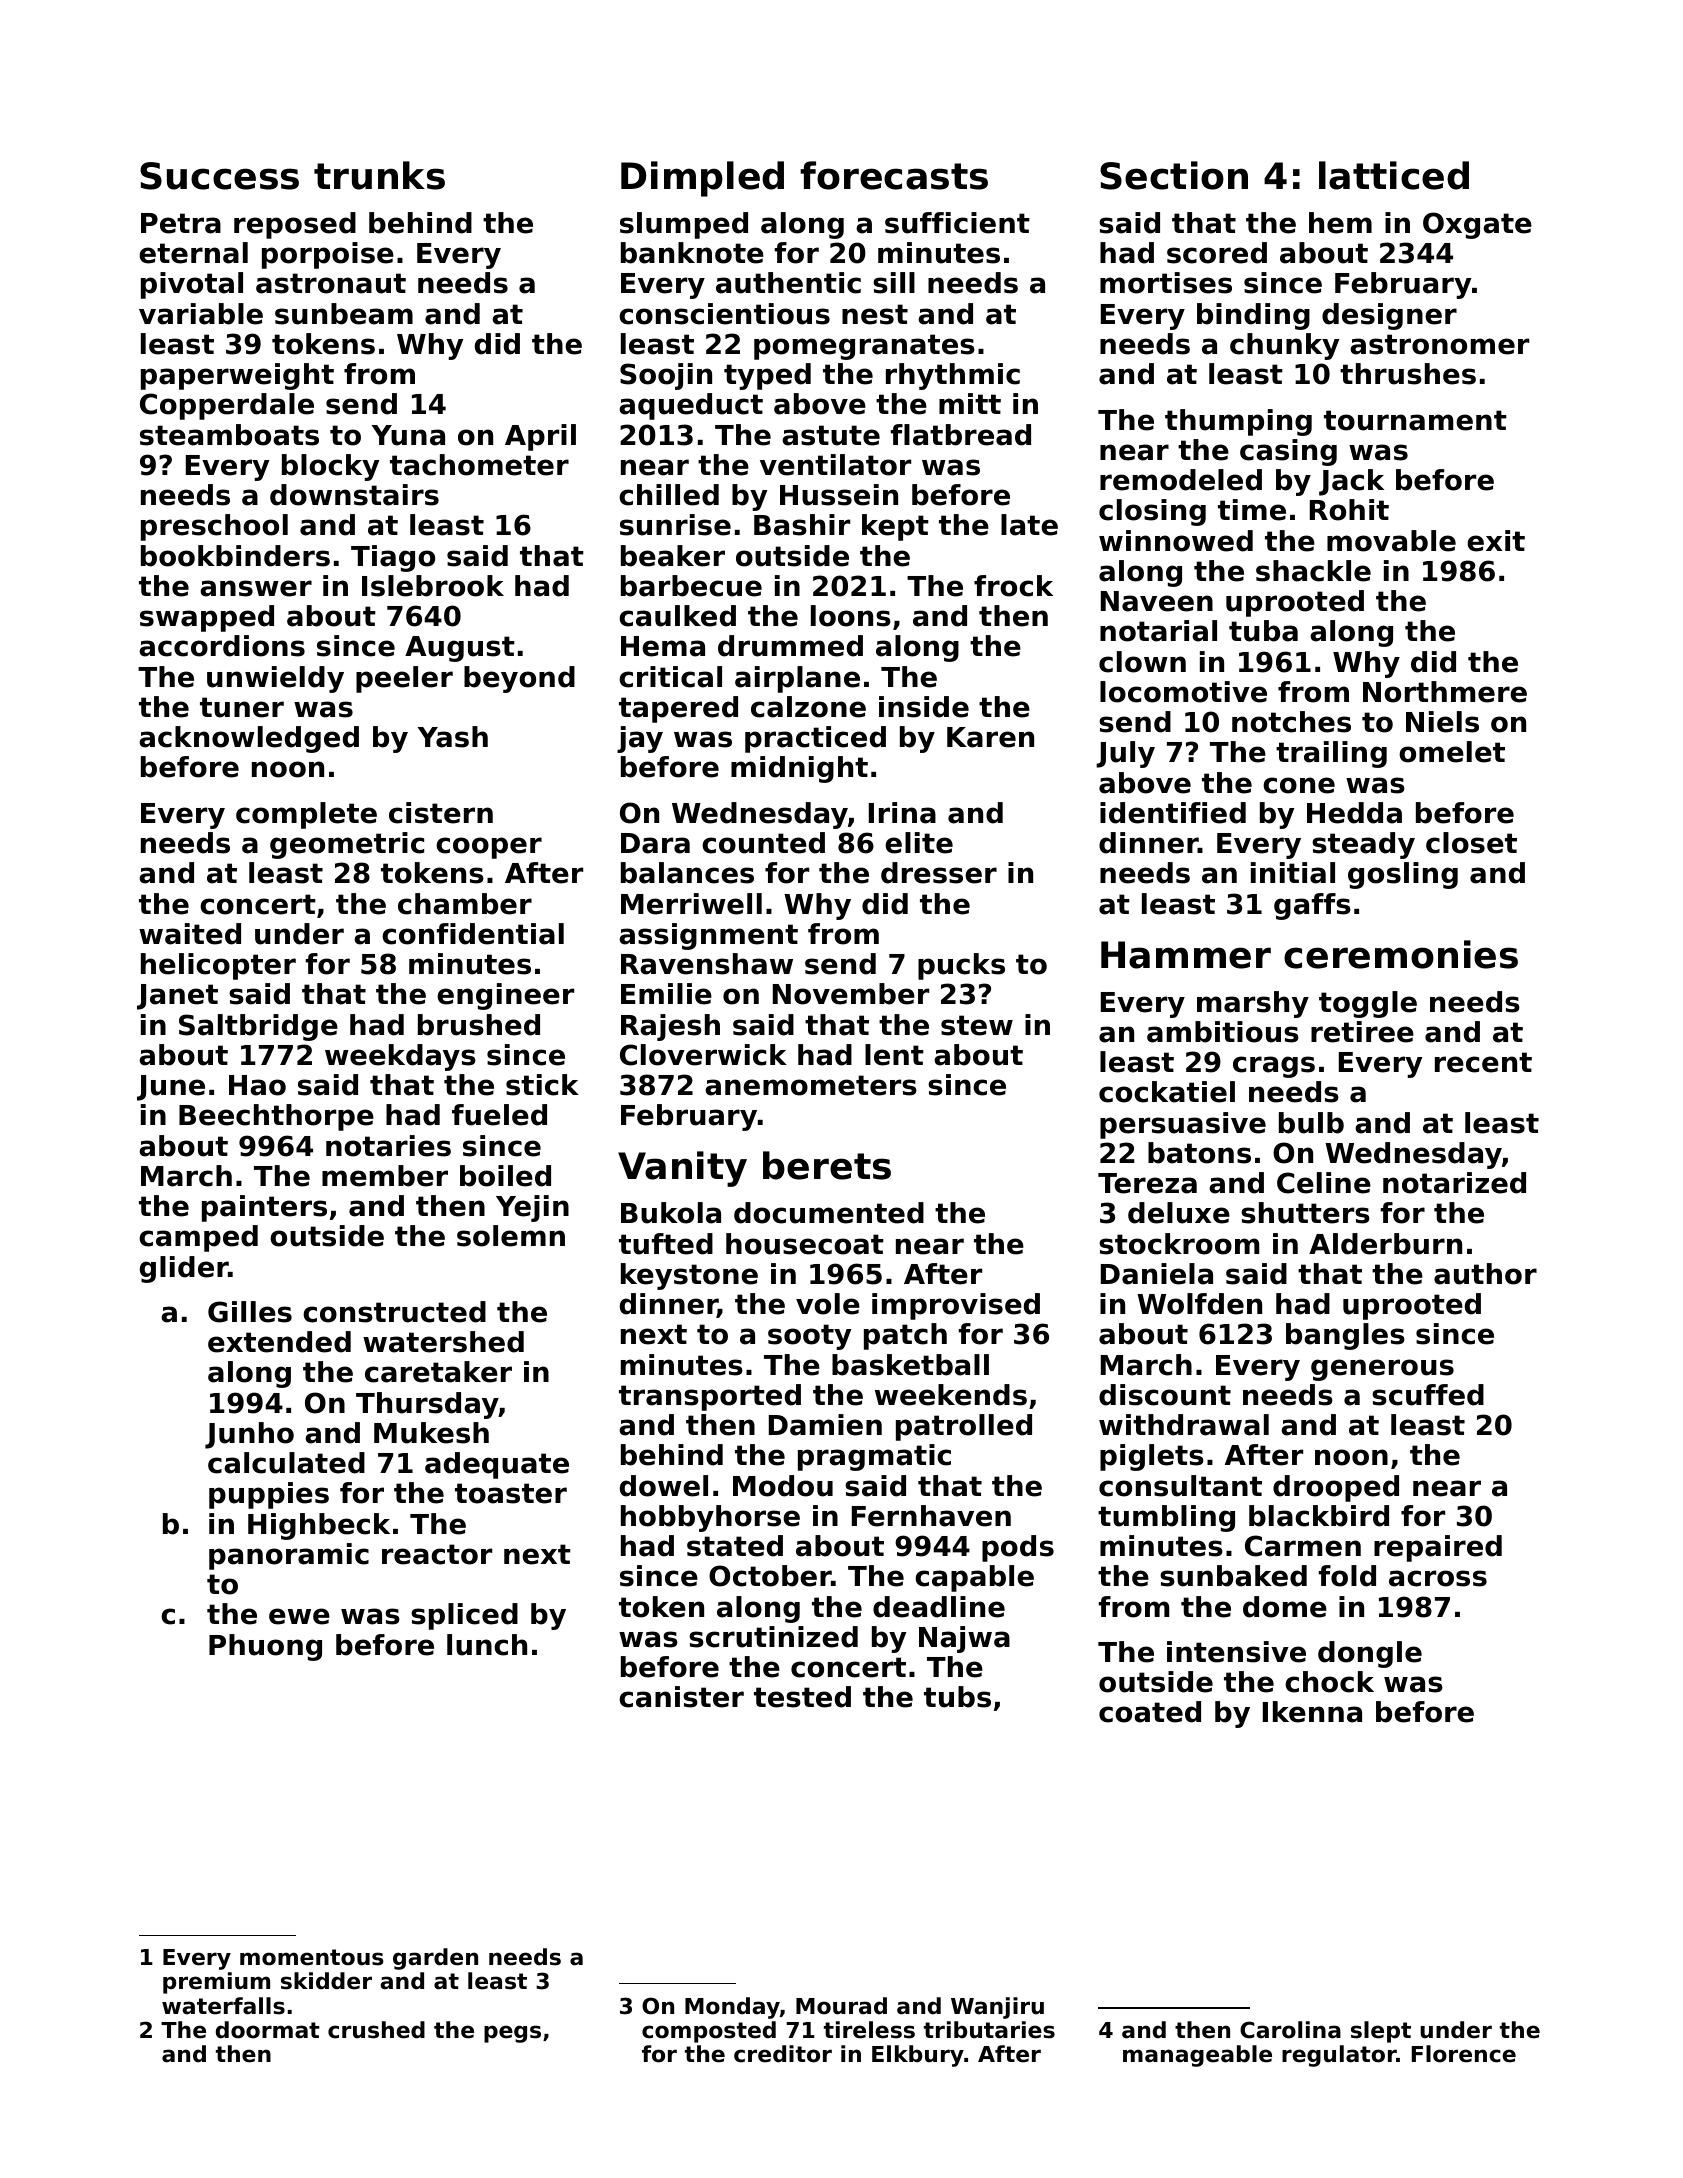 The width and height of the image is (1683, 2178). I want to click on lent, so click(894, 1055).
